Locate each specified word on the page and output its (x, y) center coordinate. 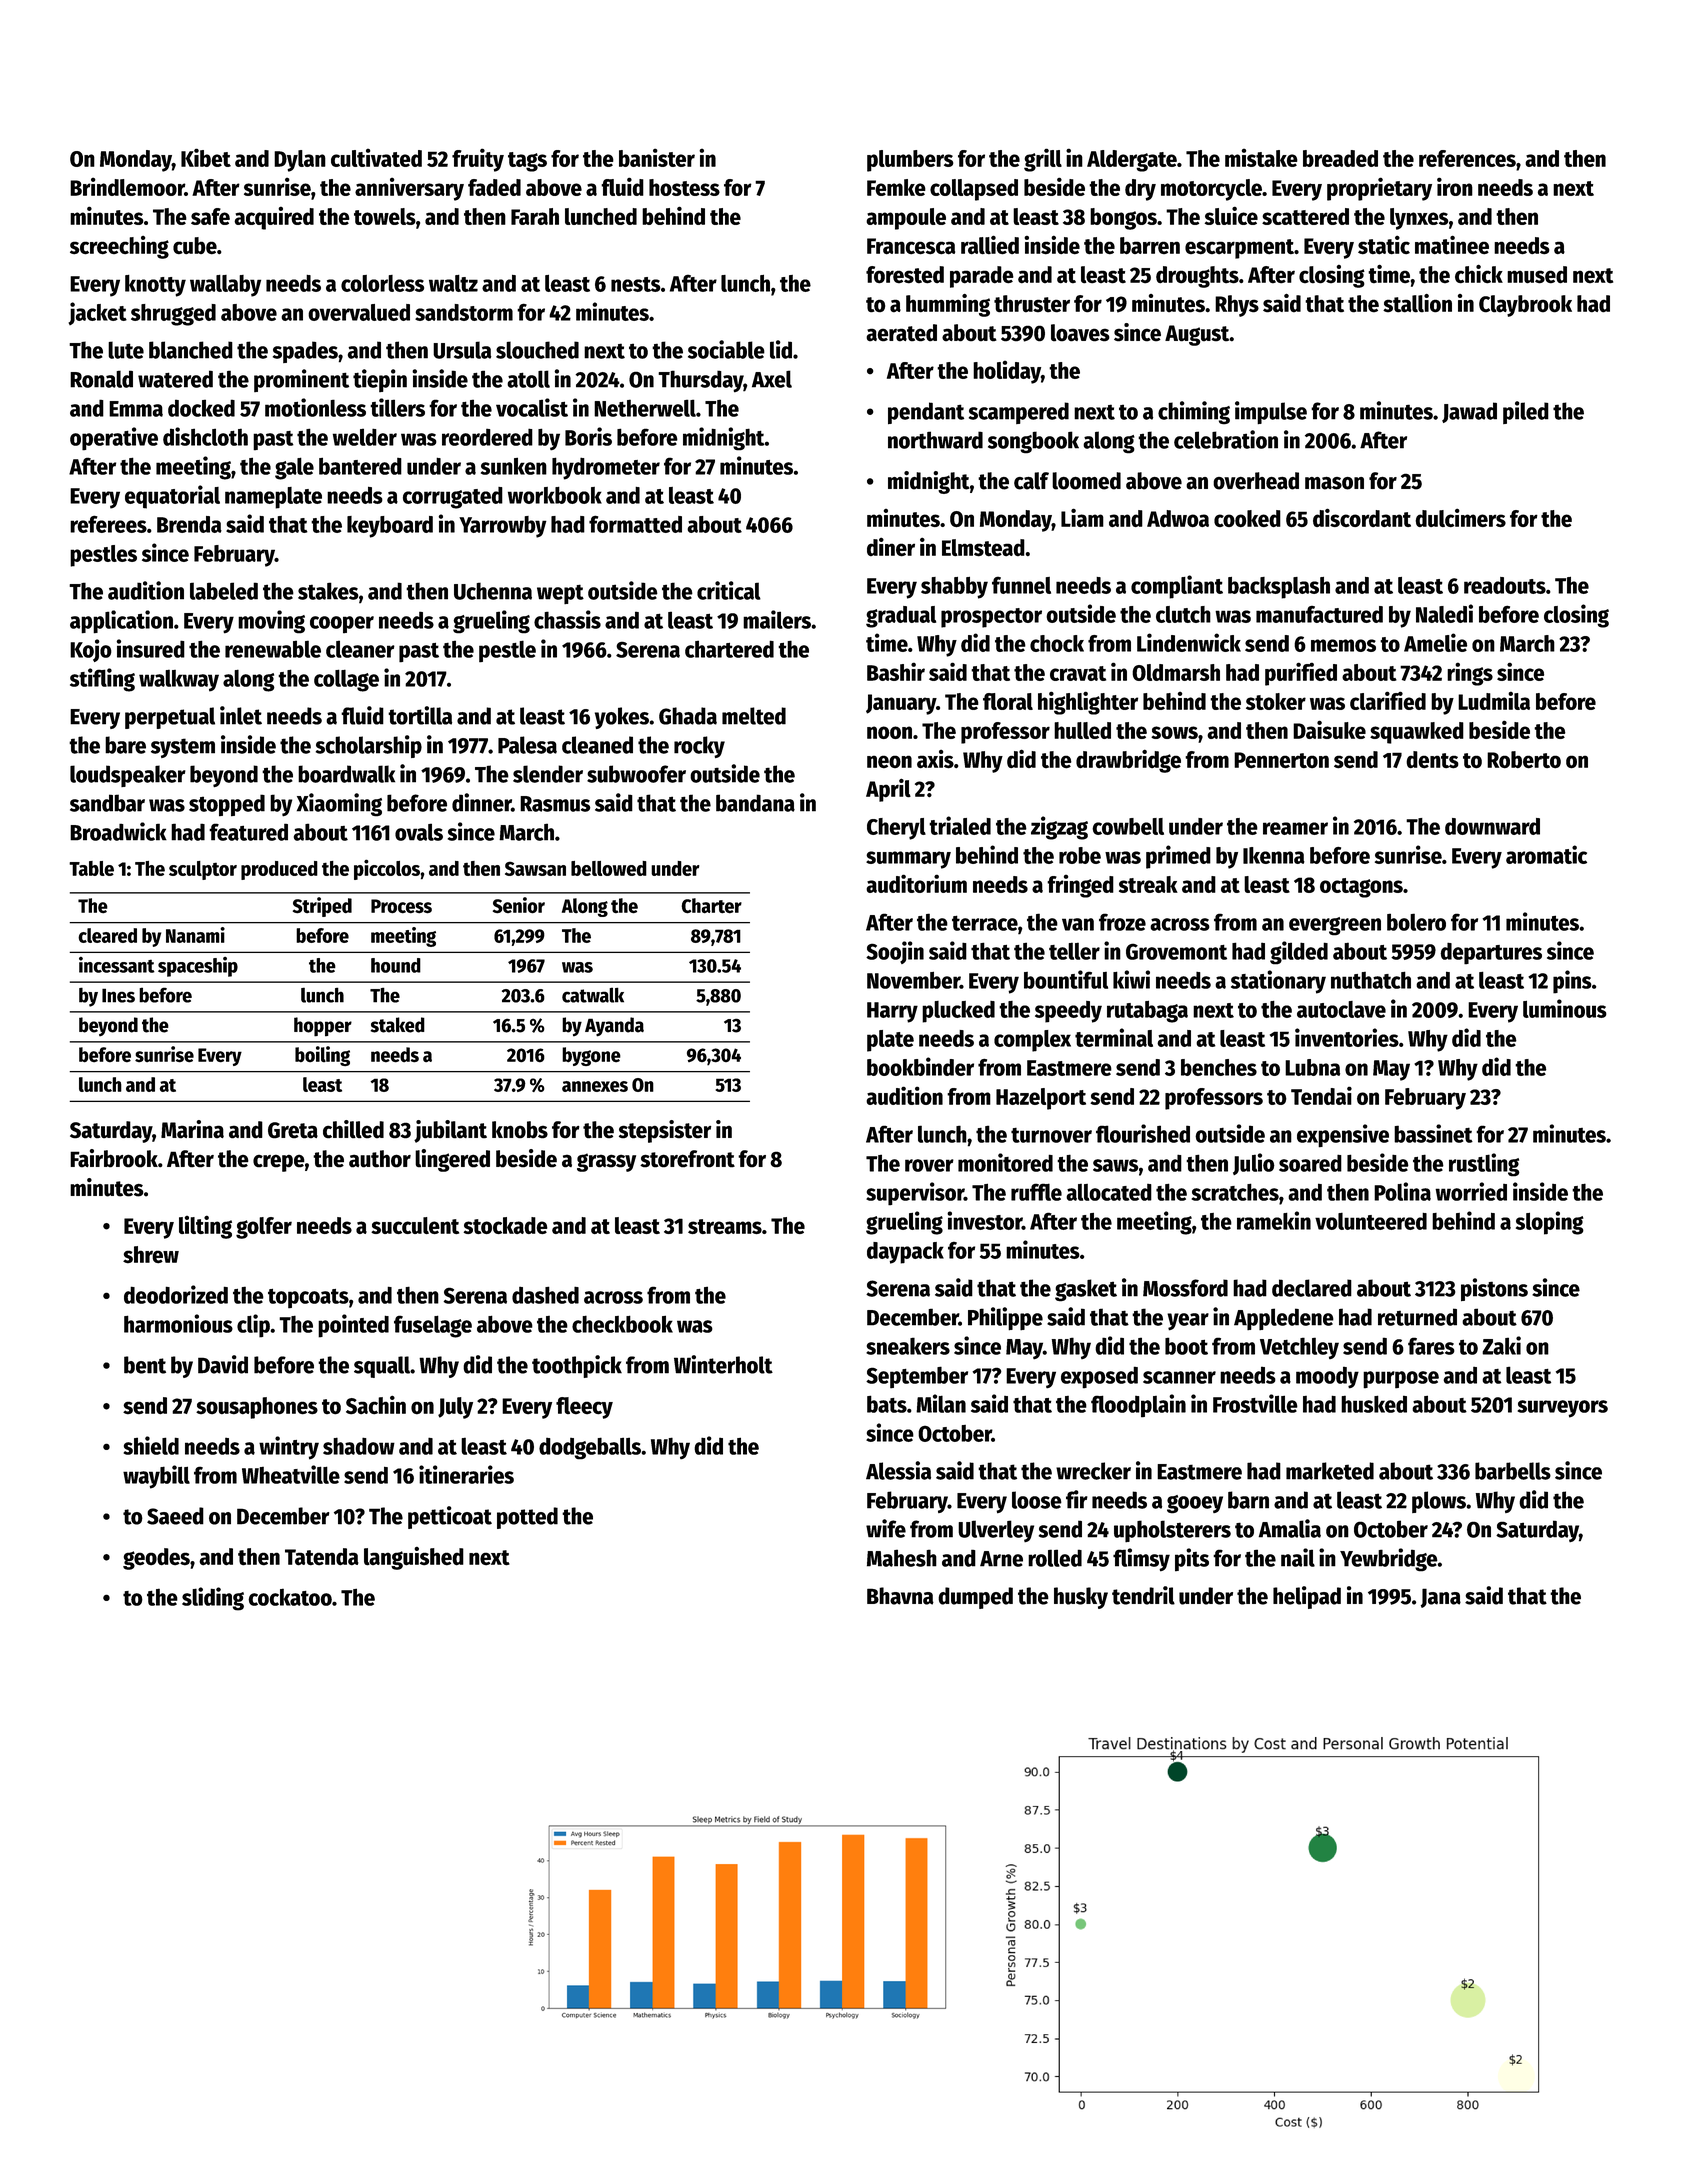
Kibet (206, 157)
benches (1219, 1067)
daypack (905, 1253)
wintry (289, 1448)
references (1467, 158)
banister (657, 157)
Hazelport (1041, 1099)
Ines (118, 995)
